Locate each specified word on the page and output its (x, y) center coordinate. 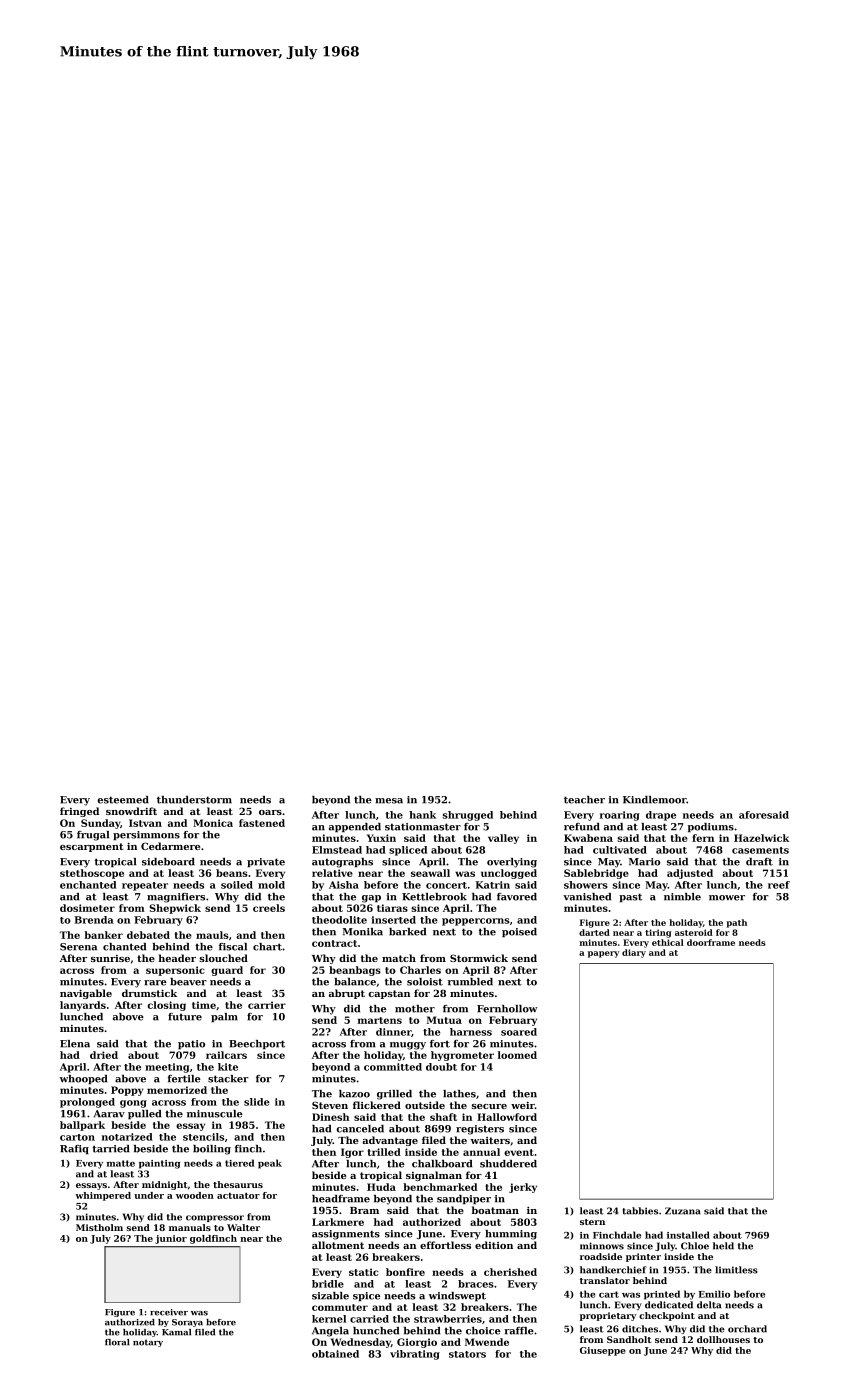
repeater (145, 886)
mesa (389, 801)
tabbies (640, 1211)
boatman (495, 1210)
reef (779, 885)
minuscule (215, 1114)
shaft (443, 1117)
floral (117, 1342)
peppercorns (475, 922)
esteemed (123, 800)
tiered (239, 1163)
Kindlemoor (655, 800)
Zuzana (683, 1211)
